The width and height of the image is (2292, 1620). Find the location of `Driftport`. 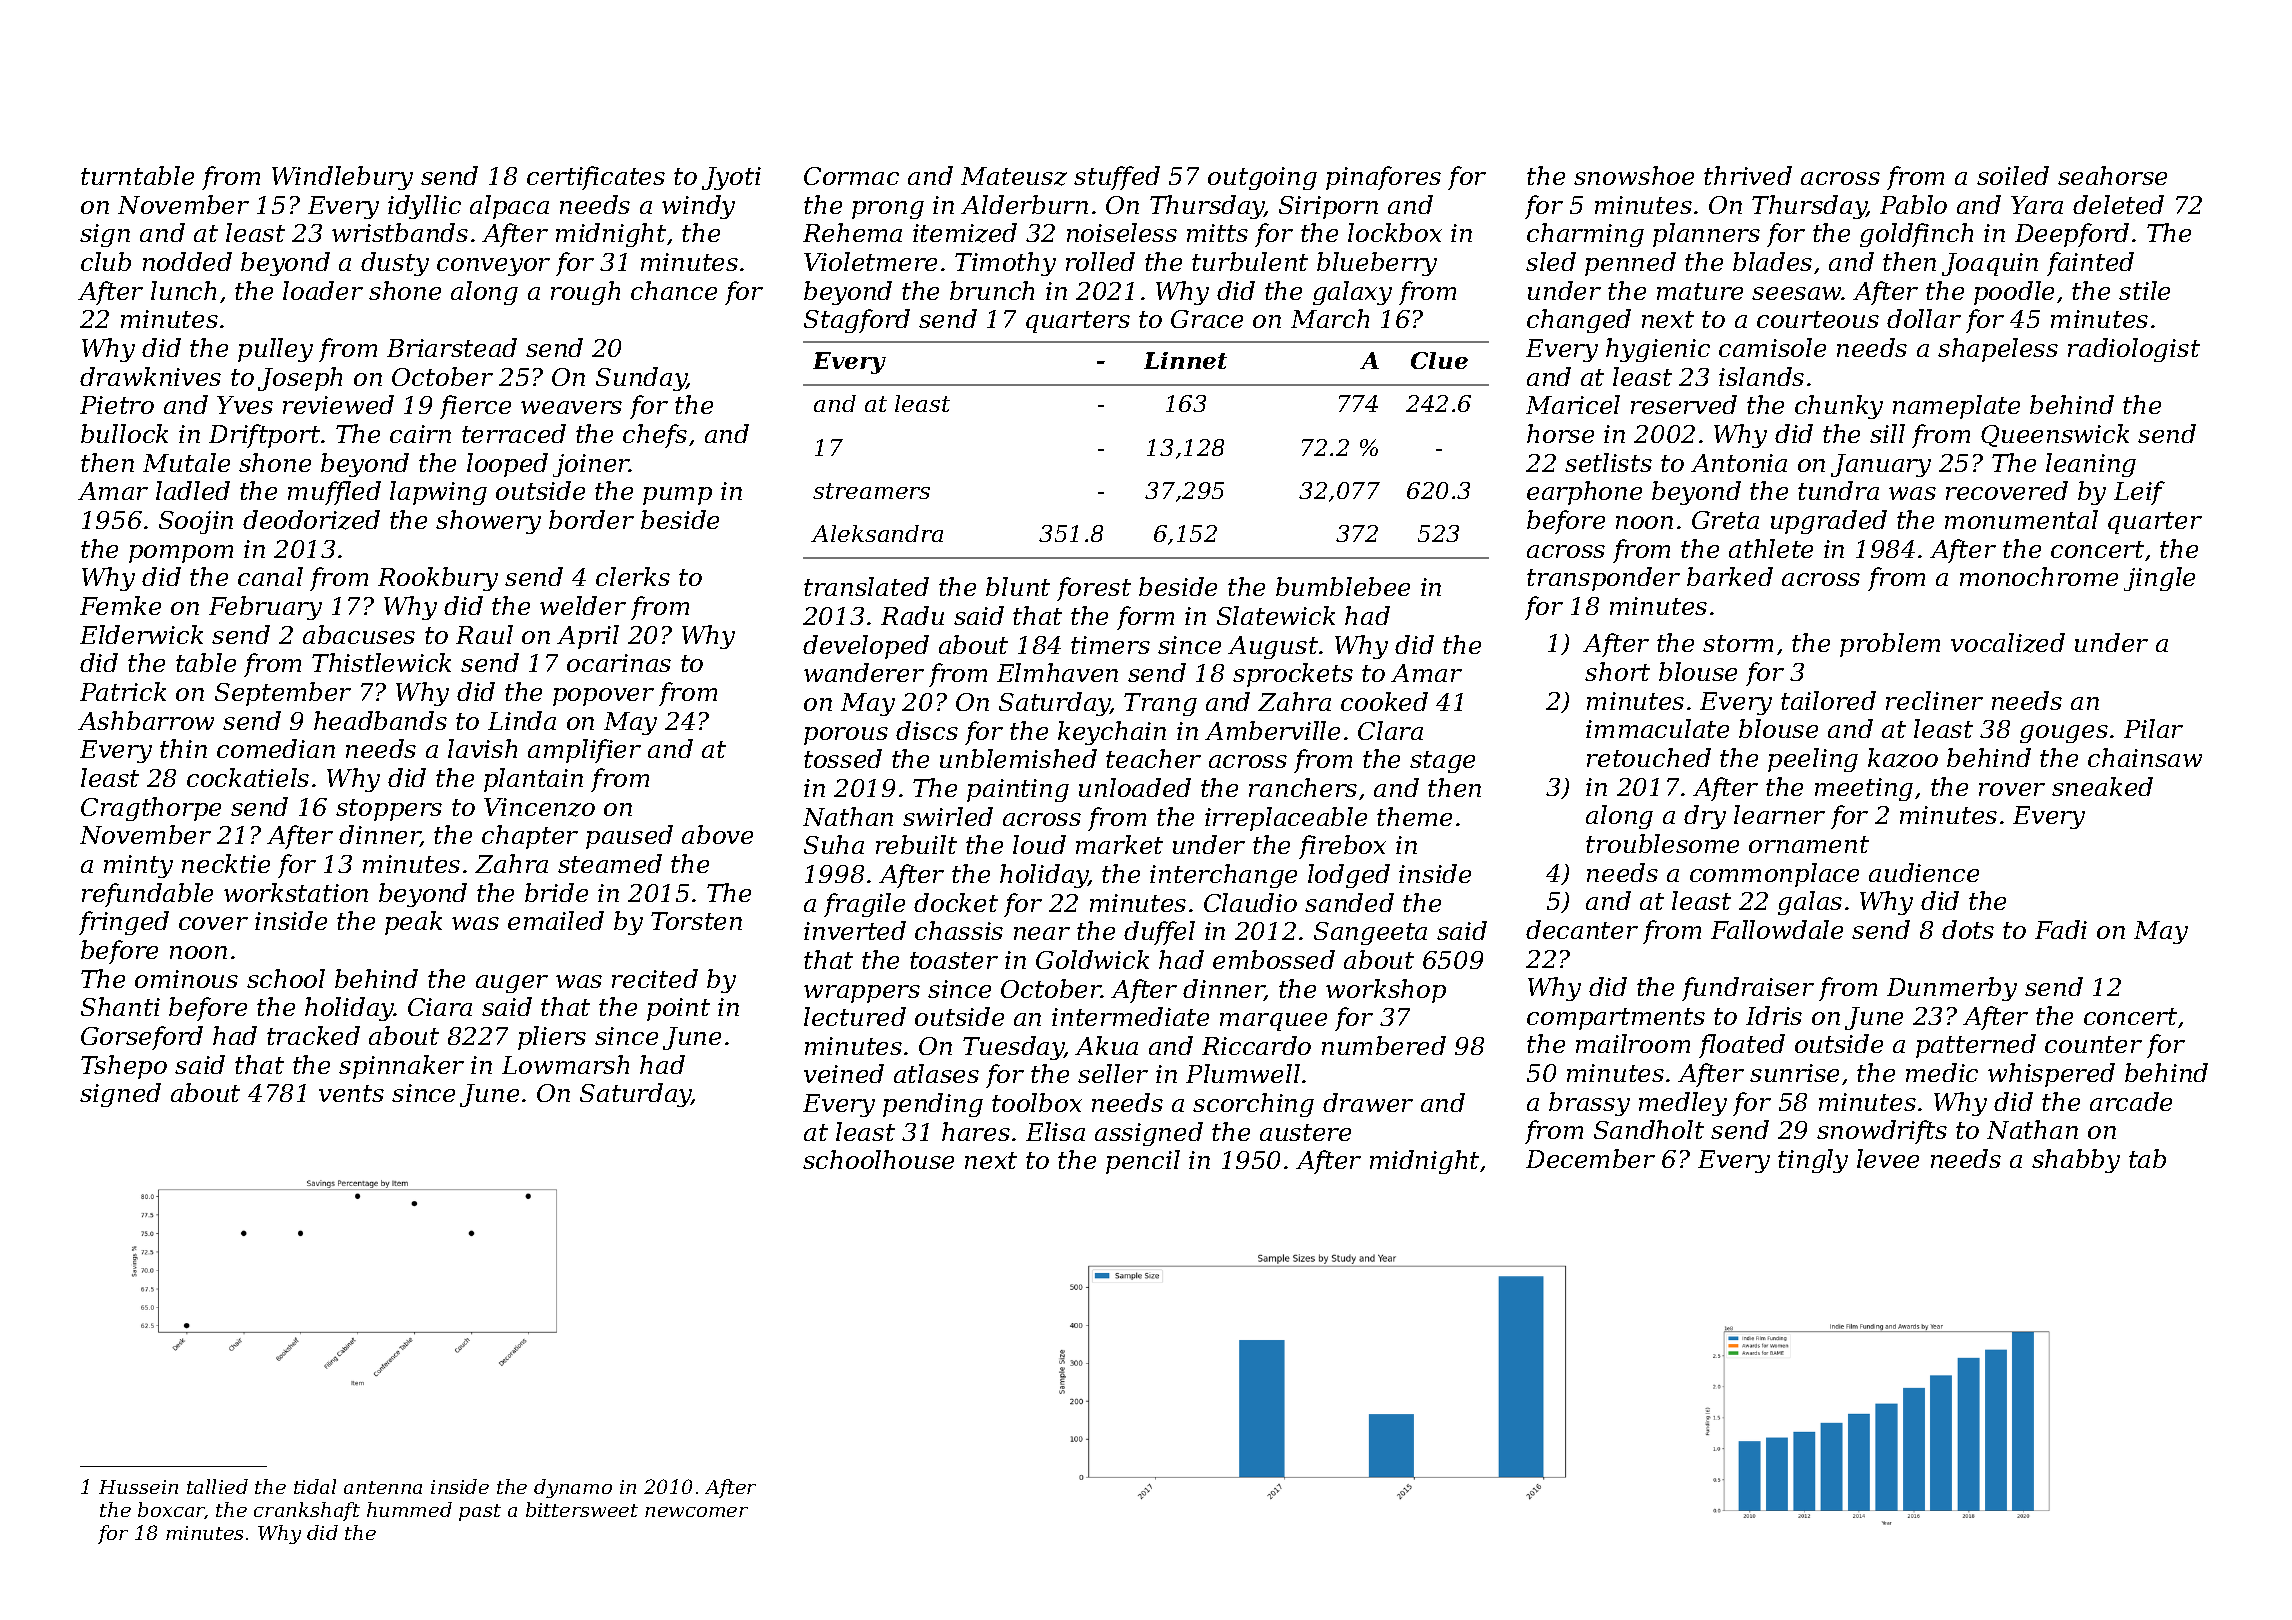

Driftport is located at coordinates (264, 436).
